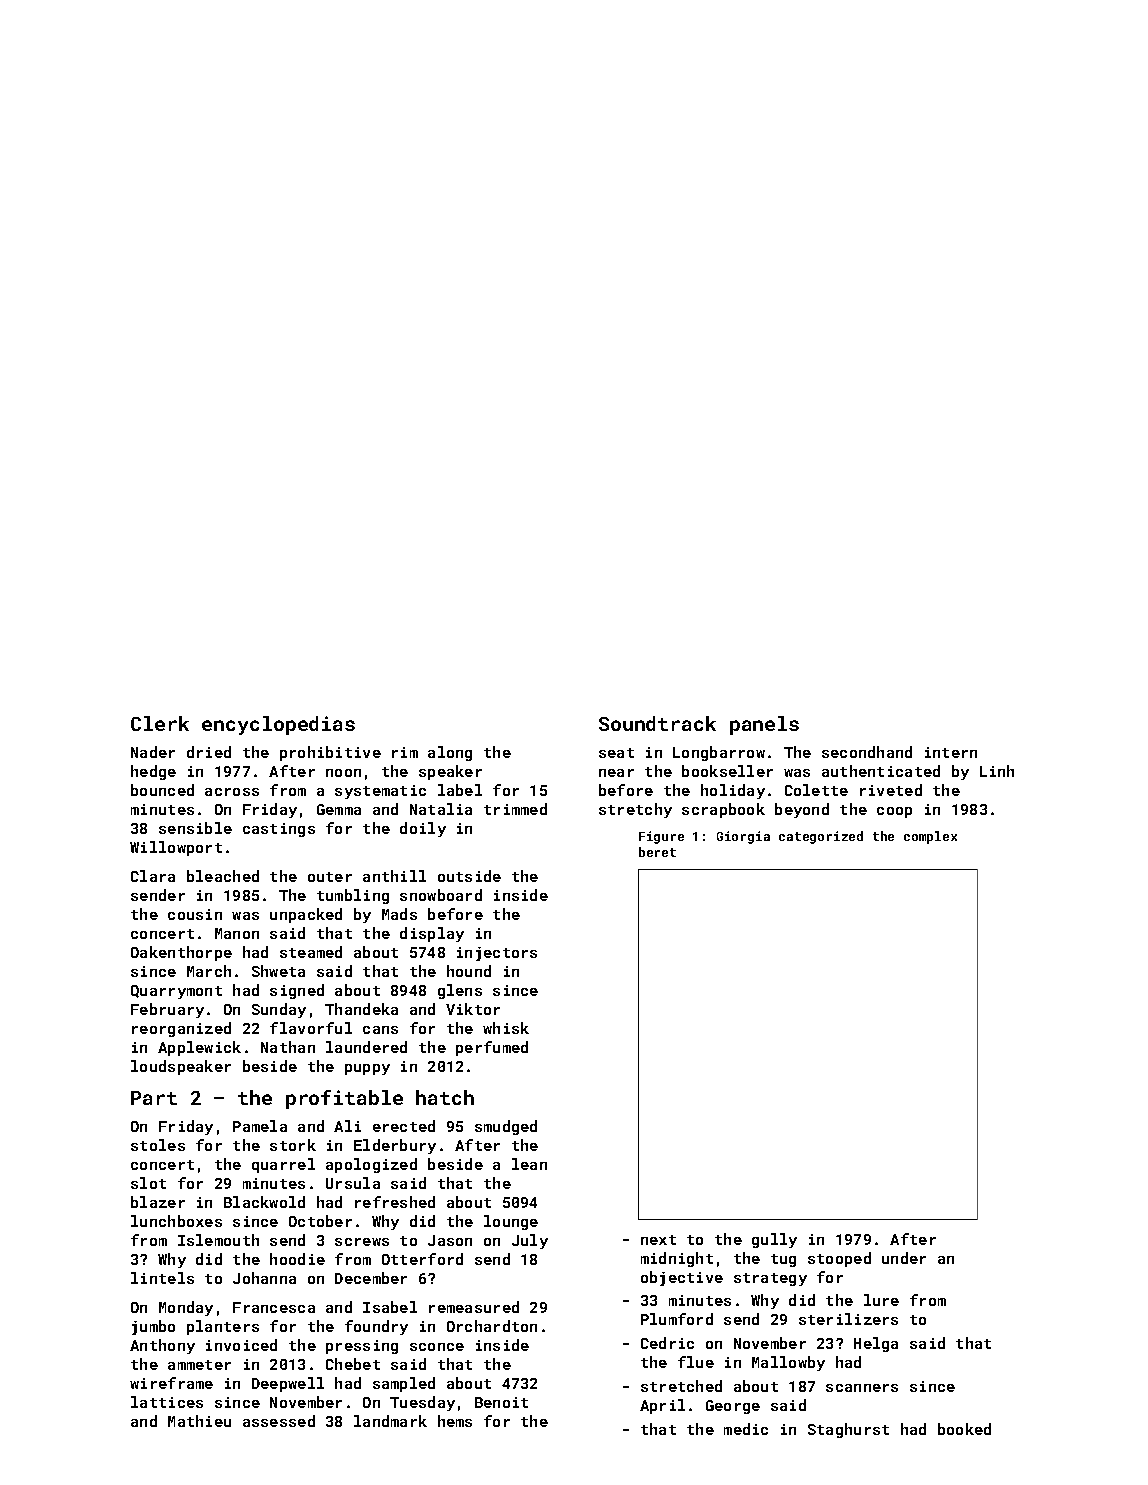 Image resolution: width=1148 pixels, height=1485 pixels. Describe the element at coordinates (293, 1145) in the screenshot. I see `stork` at that location.
